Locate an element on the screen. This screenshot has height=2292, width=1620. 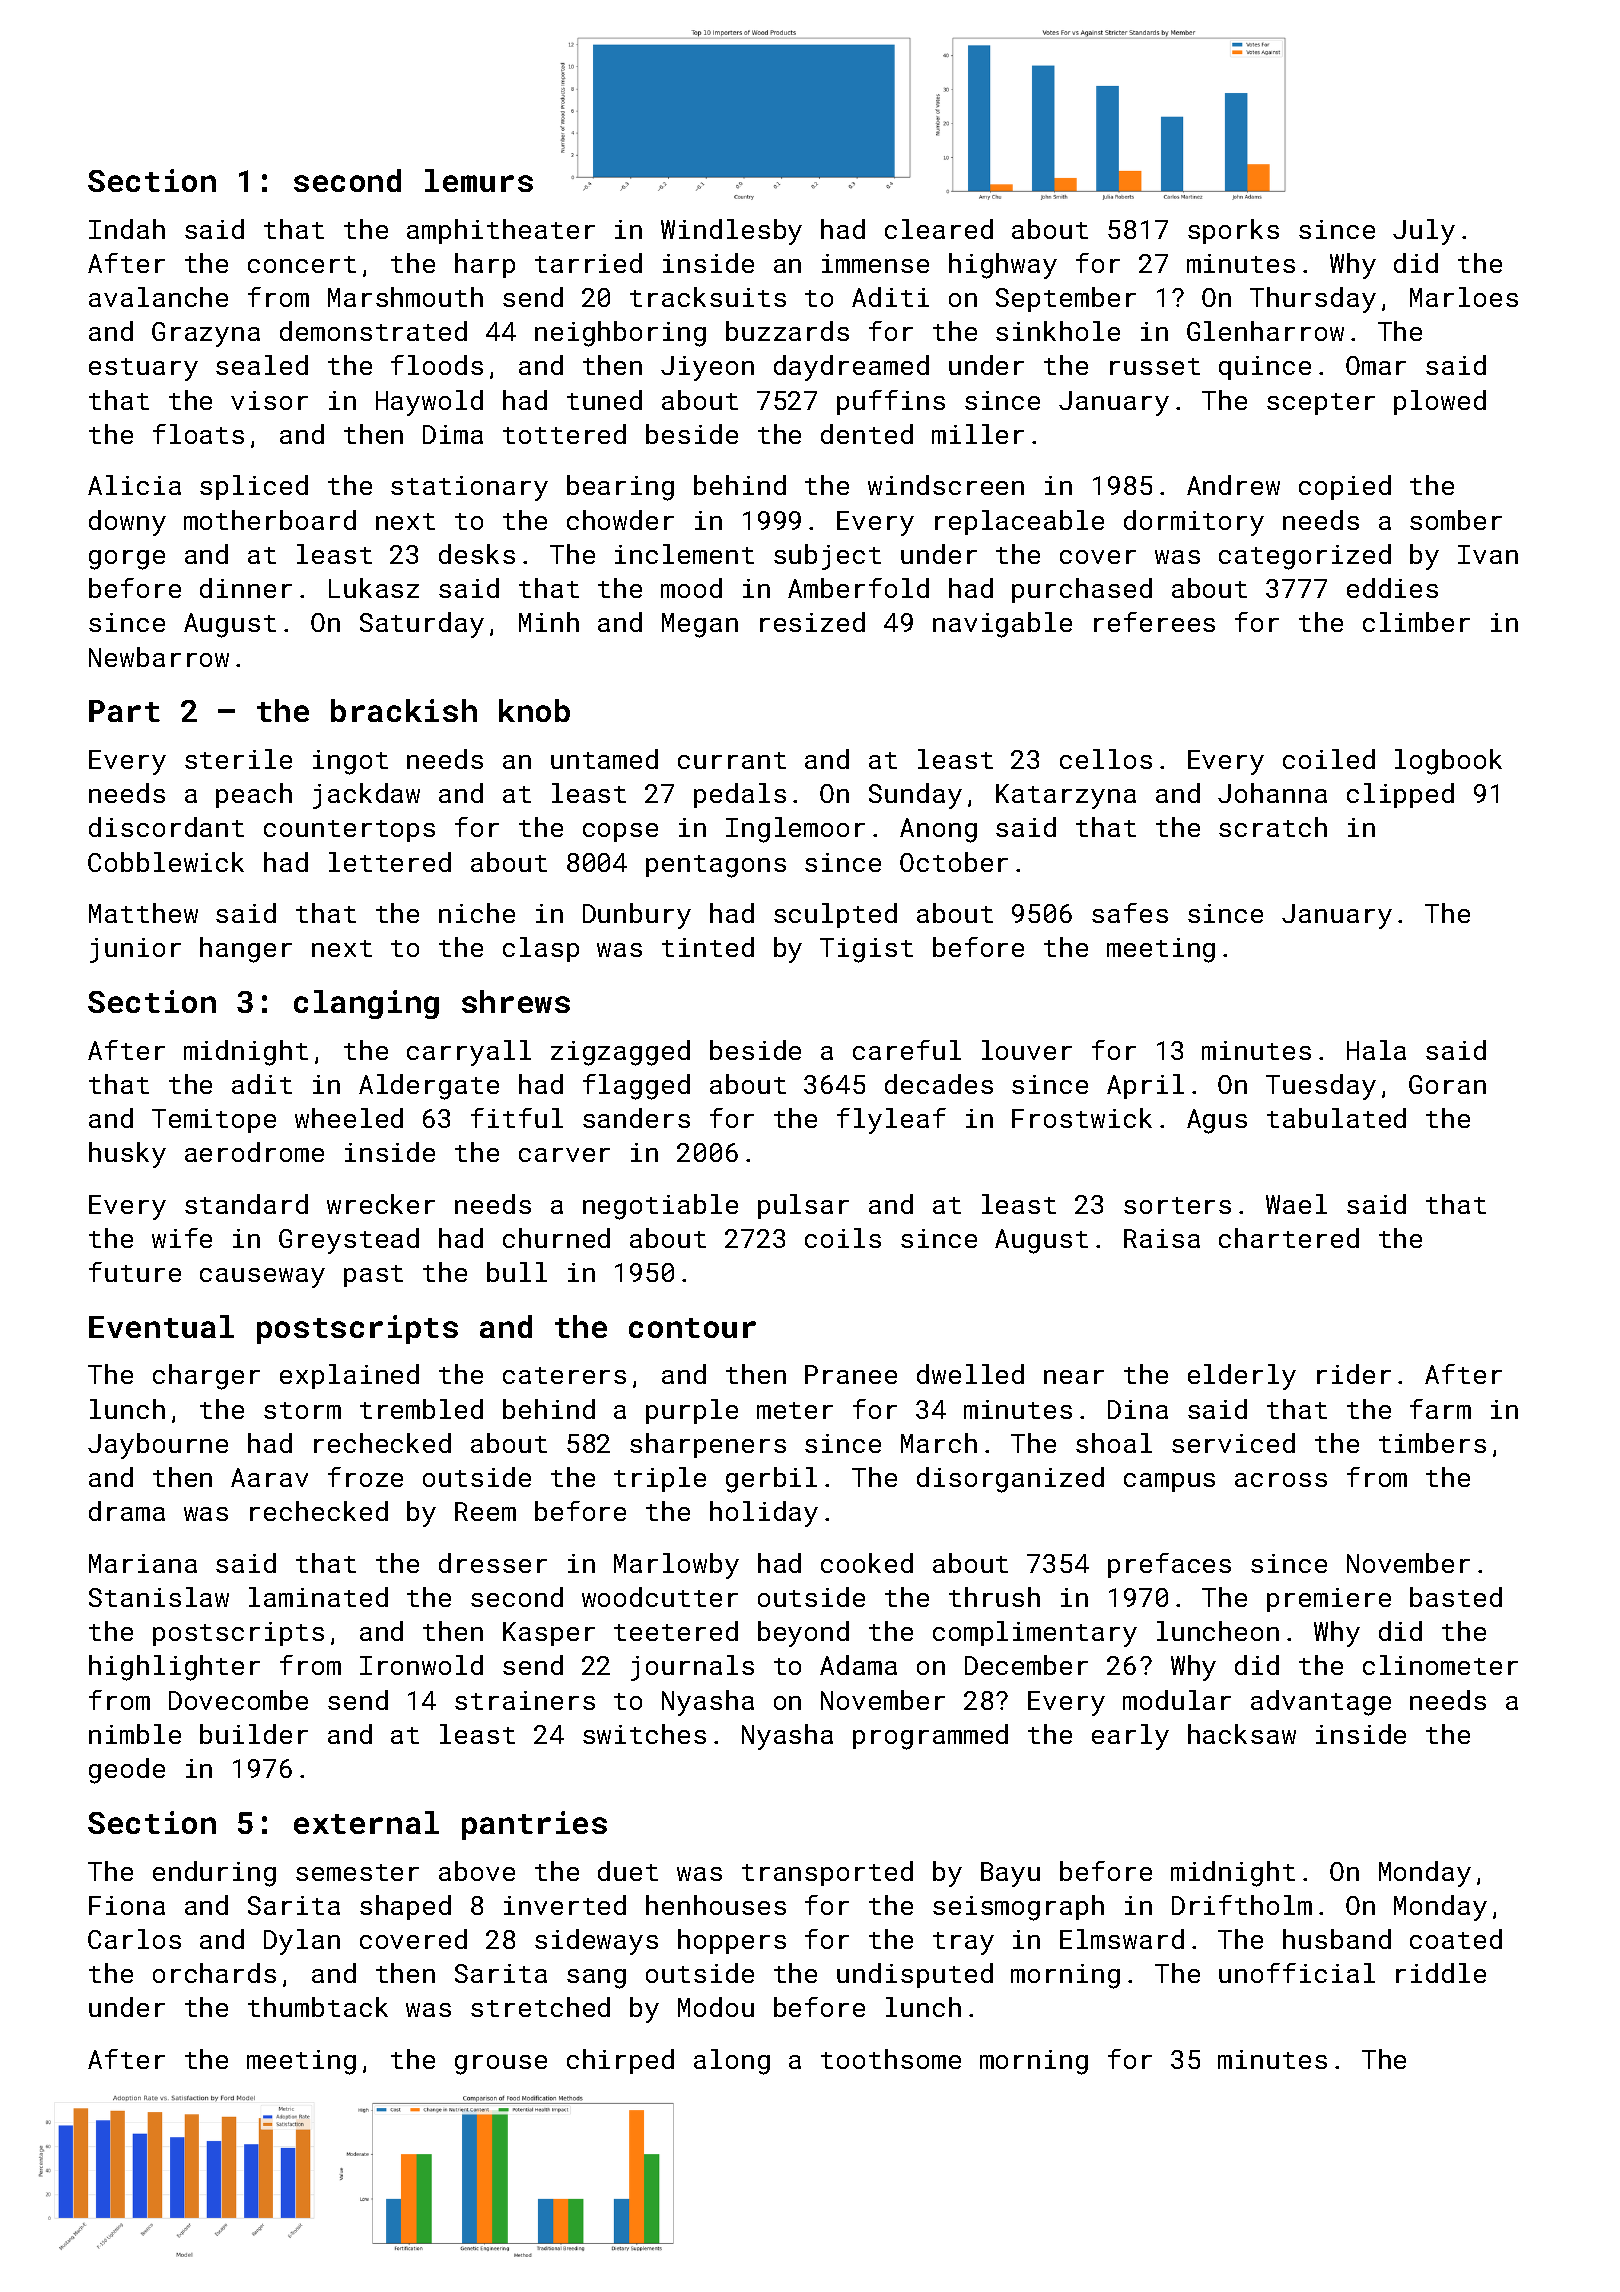
sanders is located at coordinates (636, 1118).
